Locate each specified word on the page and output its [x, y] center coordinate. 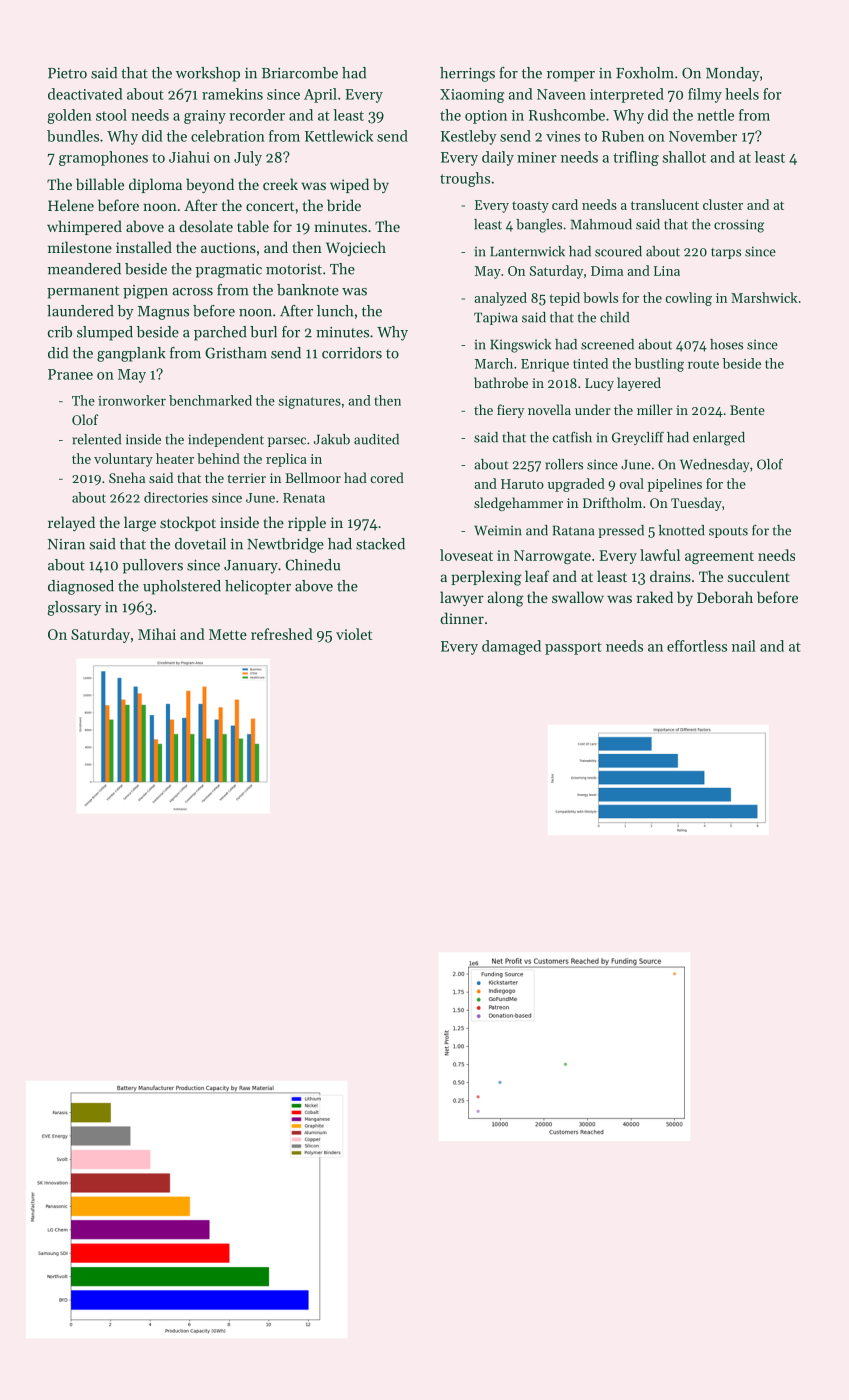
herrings [467, 74]
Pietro [67, 73]
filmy [705, 95]
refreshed [282, 634]
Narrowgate [552, 557]
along [506, 599]
